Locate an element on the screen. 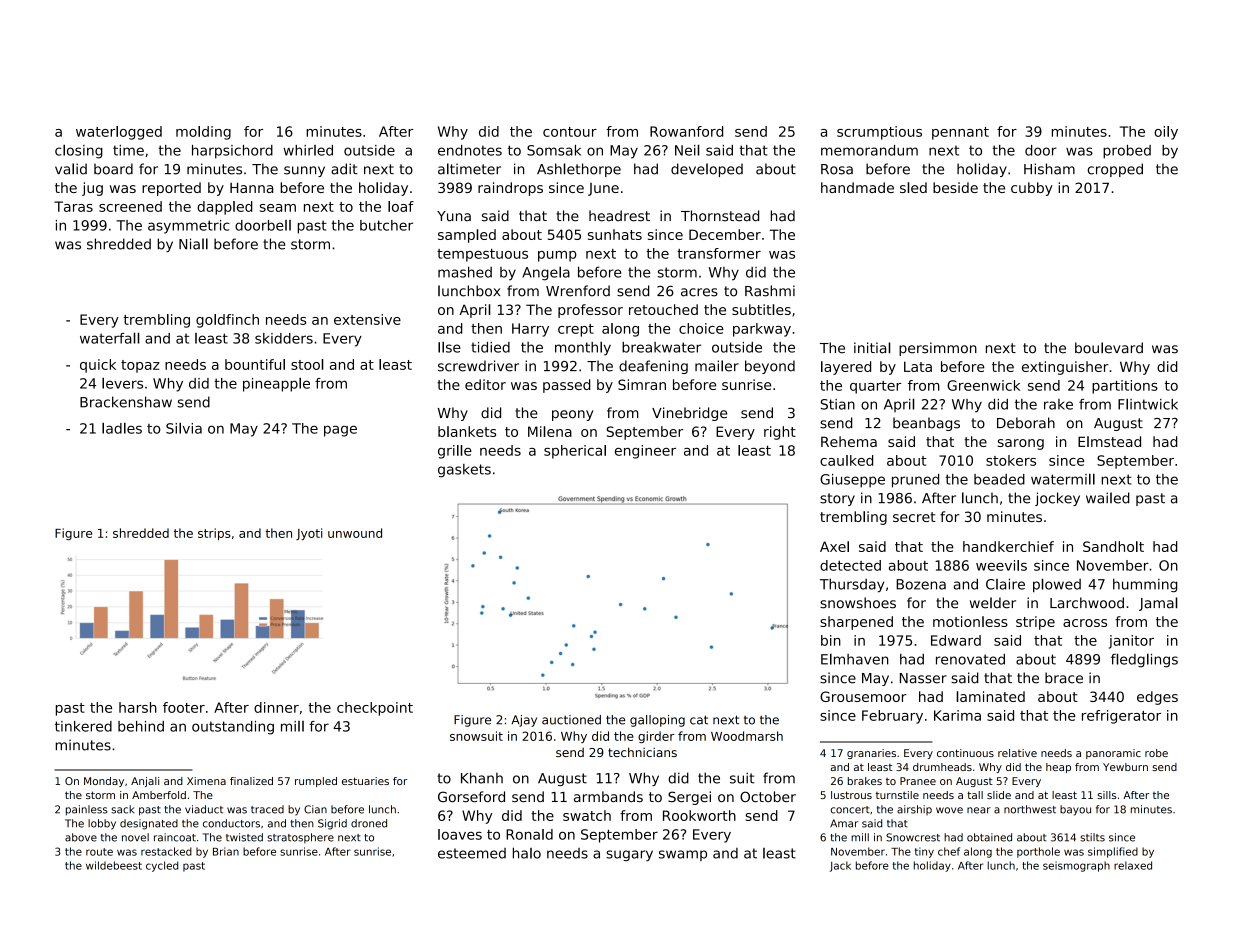  Jack is located at coordinates (840, 866).
